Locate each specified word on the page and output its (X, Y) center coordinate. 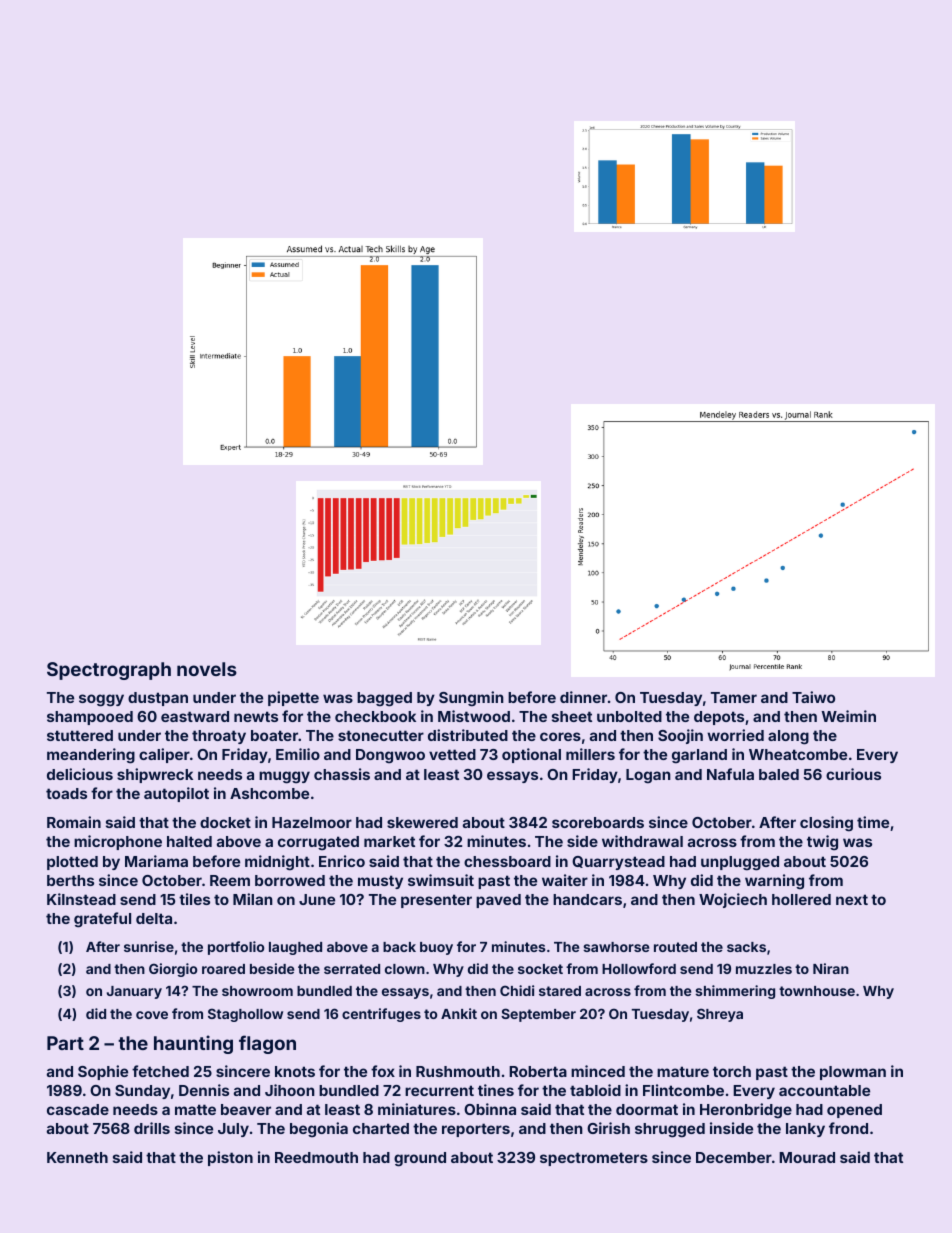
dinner (583, 697)
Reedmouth (316, 1157)
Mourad (807, 1157)
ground (420, 1159)
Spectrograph (109, 671)
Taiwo (813, 697)
